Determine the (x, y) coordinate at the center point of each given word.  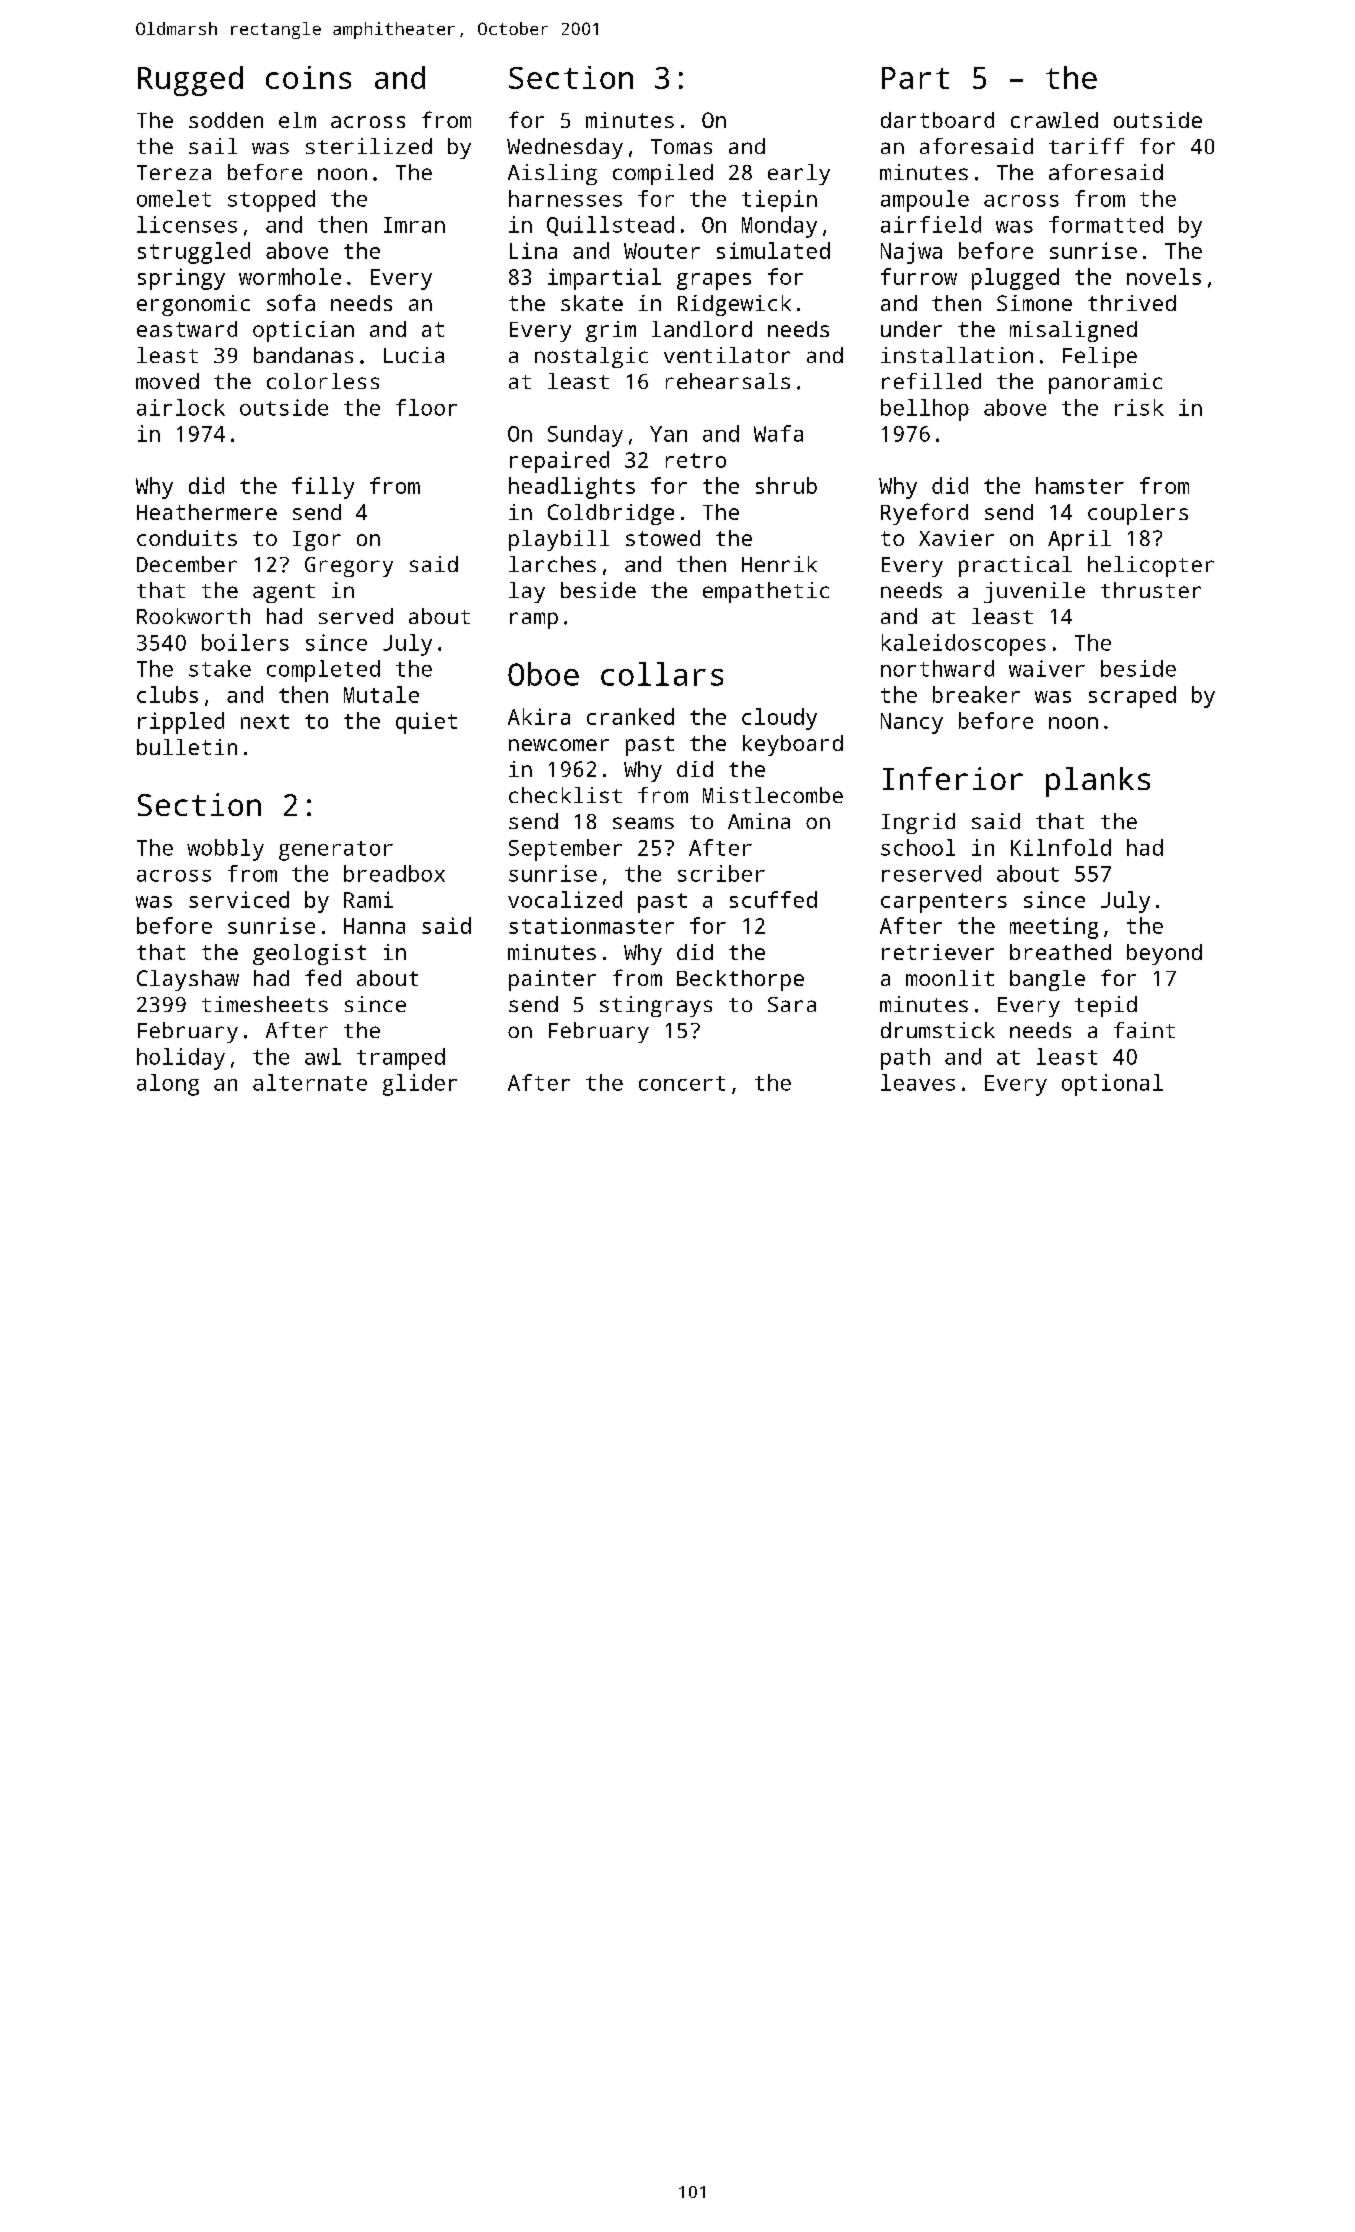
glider (420, 1085)
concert (682, 1083)
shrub (786, 485)
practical (1015, 566)
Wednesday (565, 148)
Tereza (174, 172)
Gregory (349, 567)
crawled (1054, 120)
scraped (1132, 697)
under (911, 329)
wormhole (290, 276)
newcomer (559, 745)
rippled (181, 723)
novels (1164, 276)
